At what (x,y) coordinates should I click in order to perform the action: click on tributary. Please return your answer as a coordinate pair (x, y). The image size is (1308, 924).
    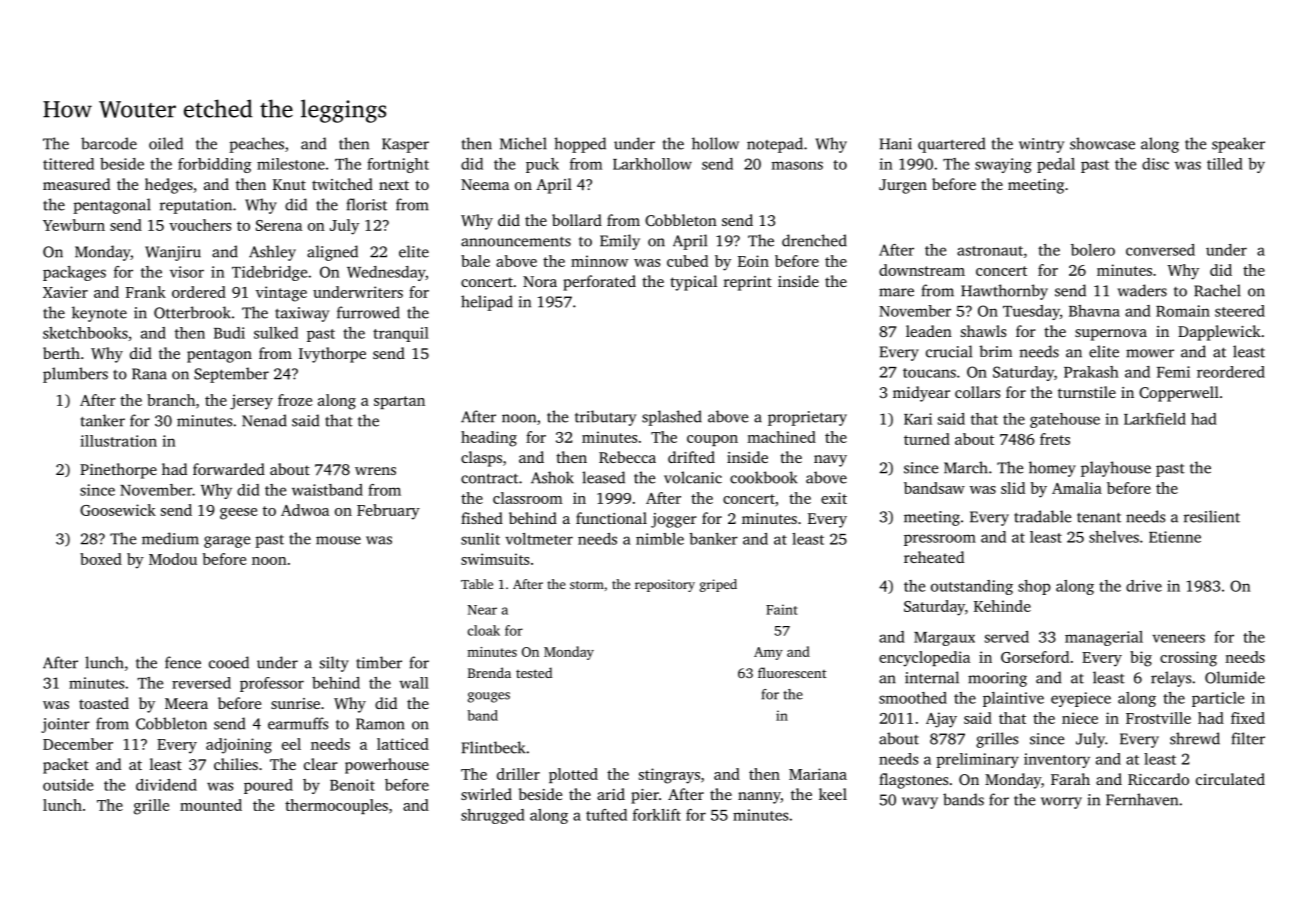
    Looking at the image, I should click on (605, 418).
